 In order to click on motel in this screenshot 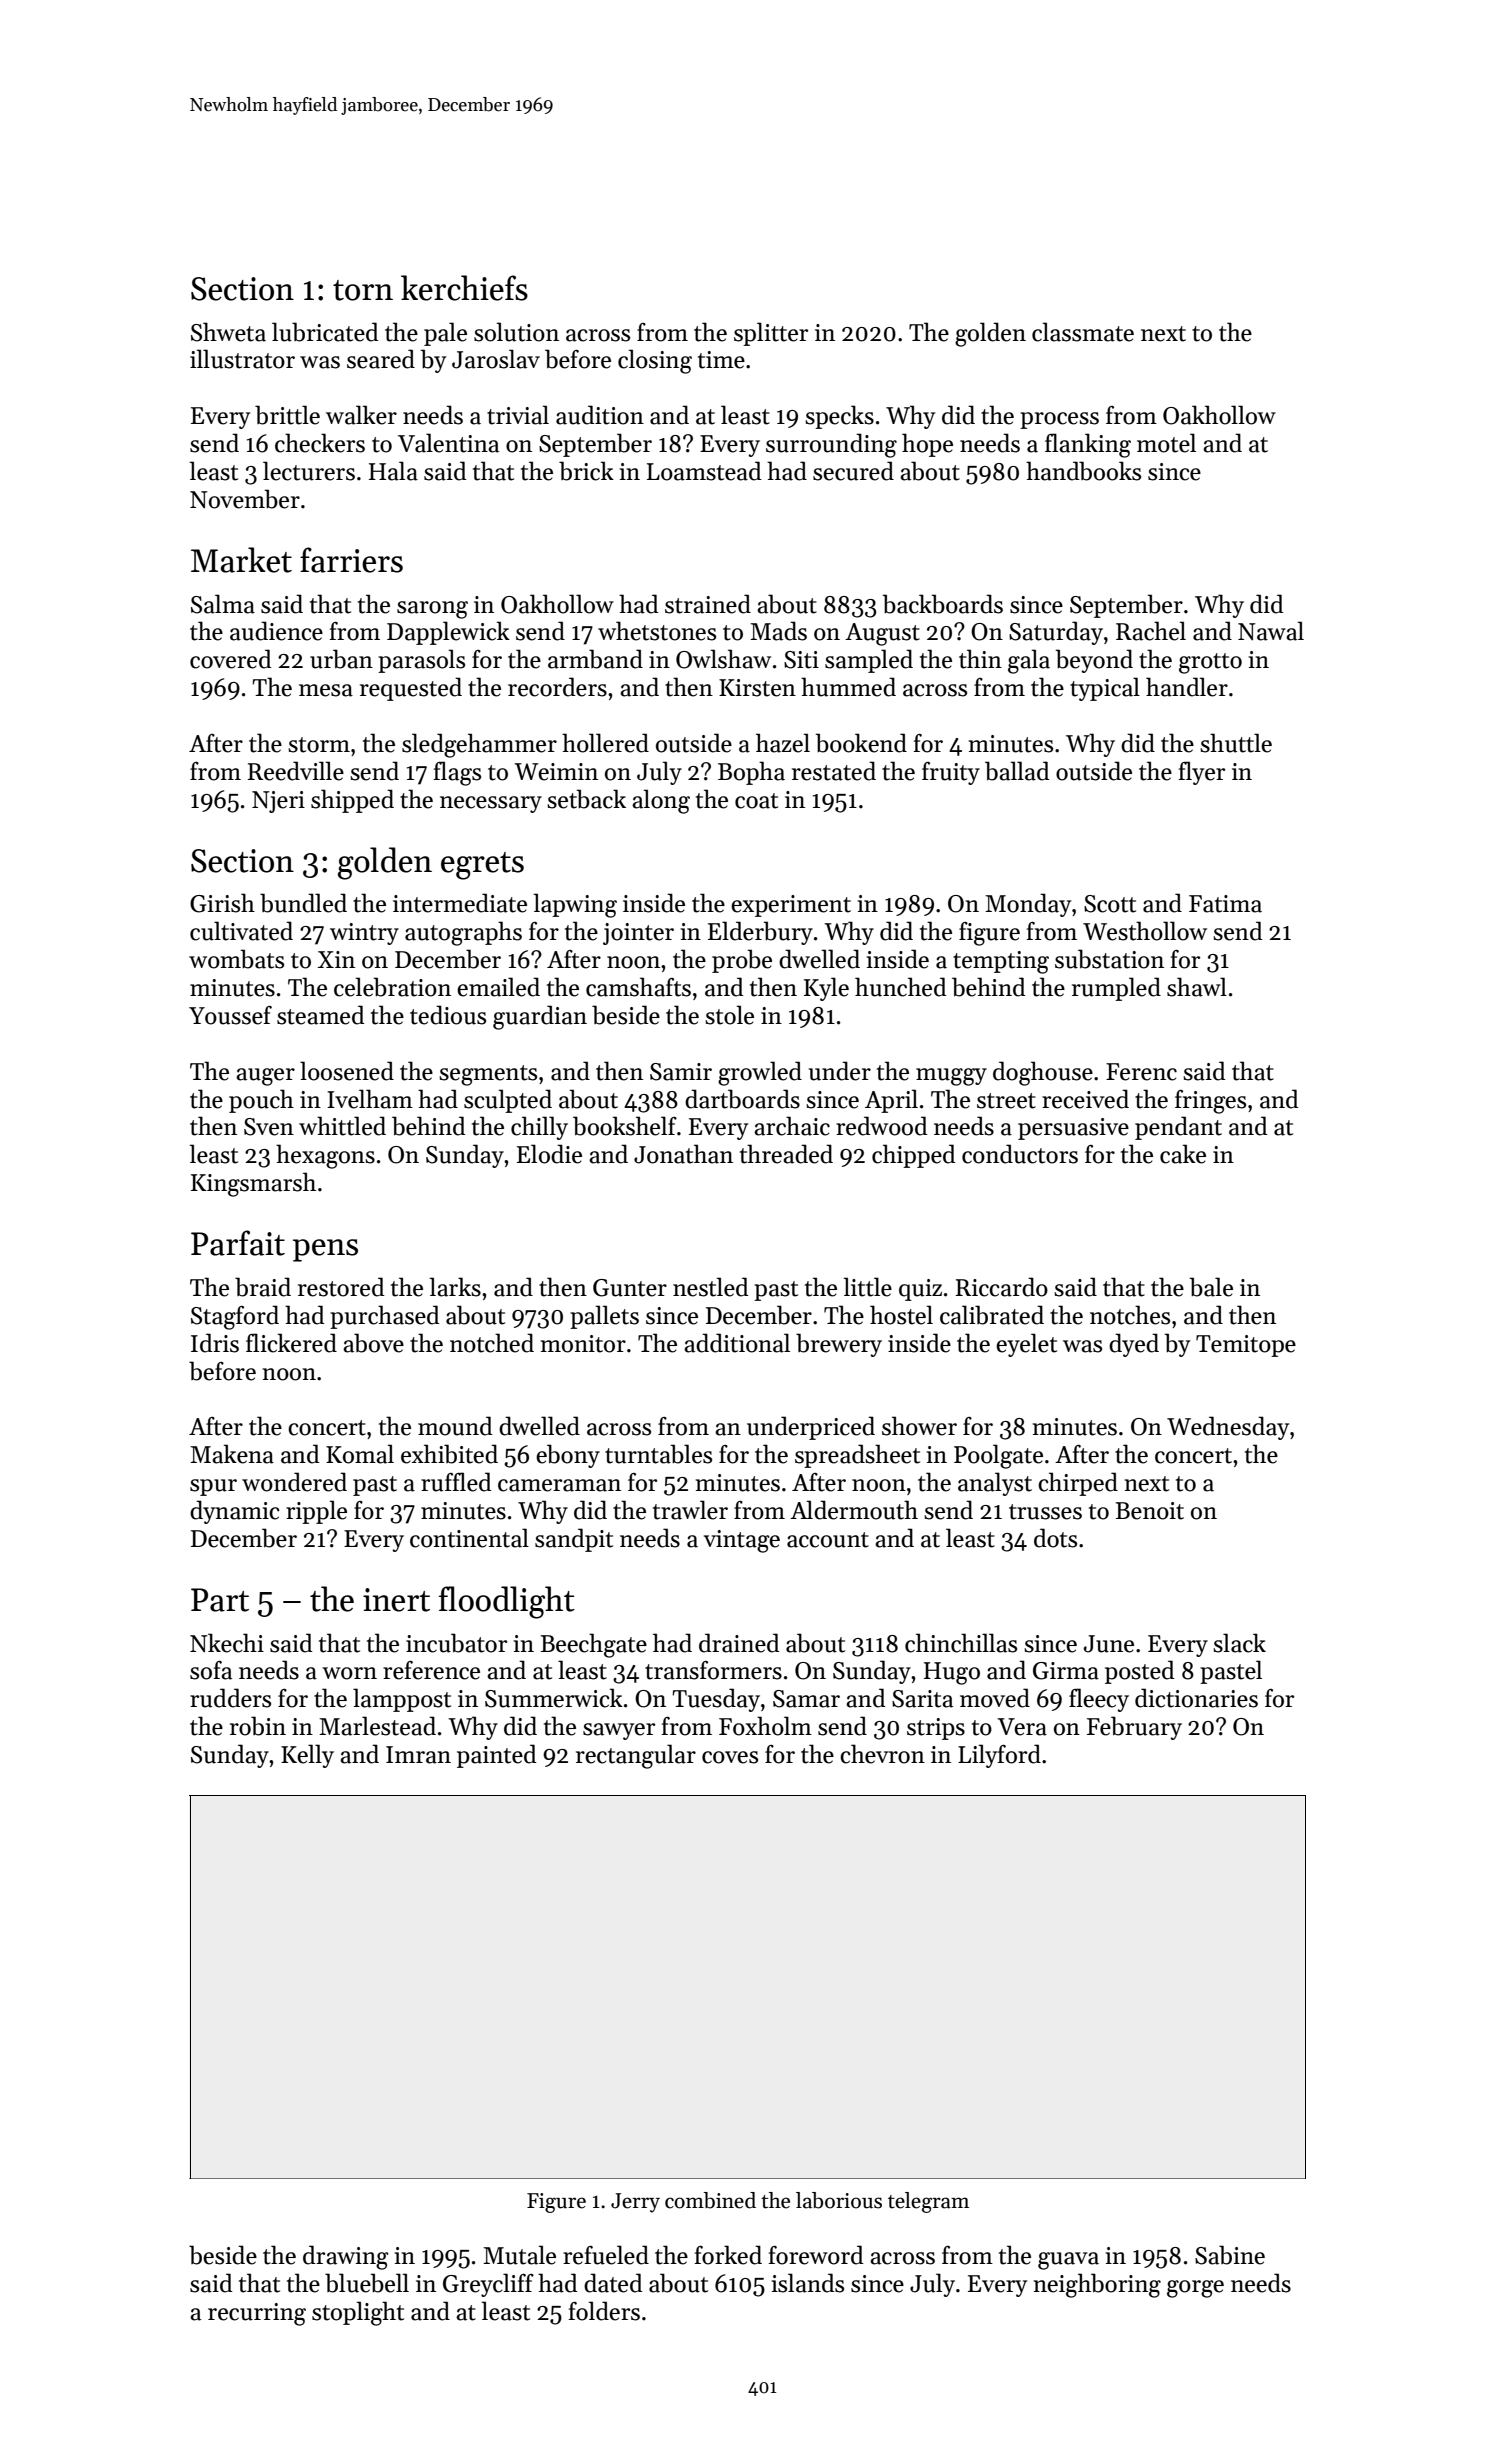, I will do `click(1166, 443)`.
